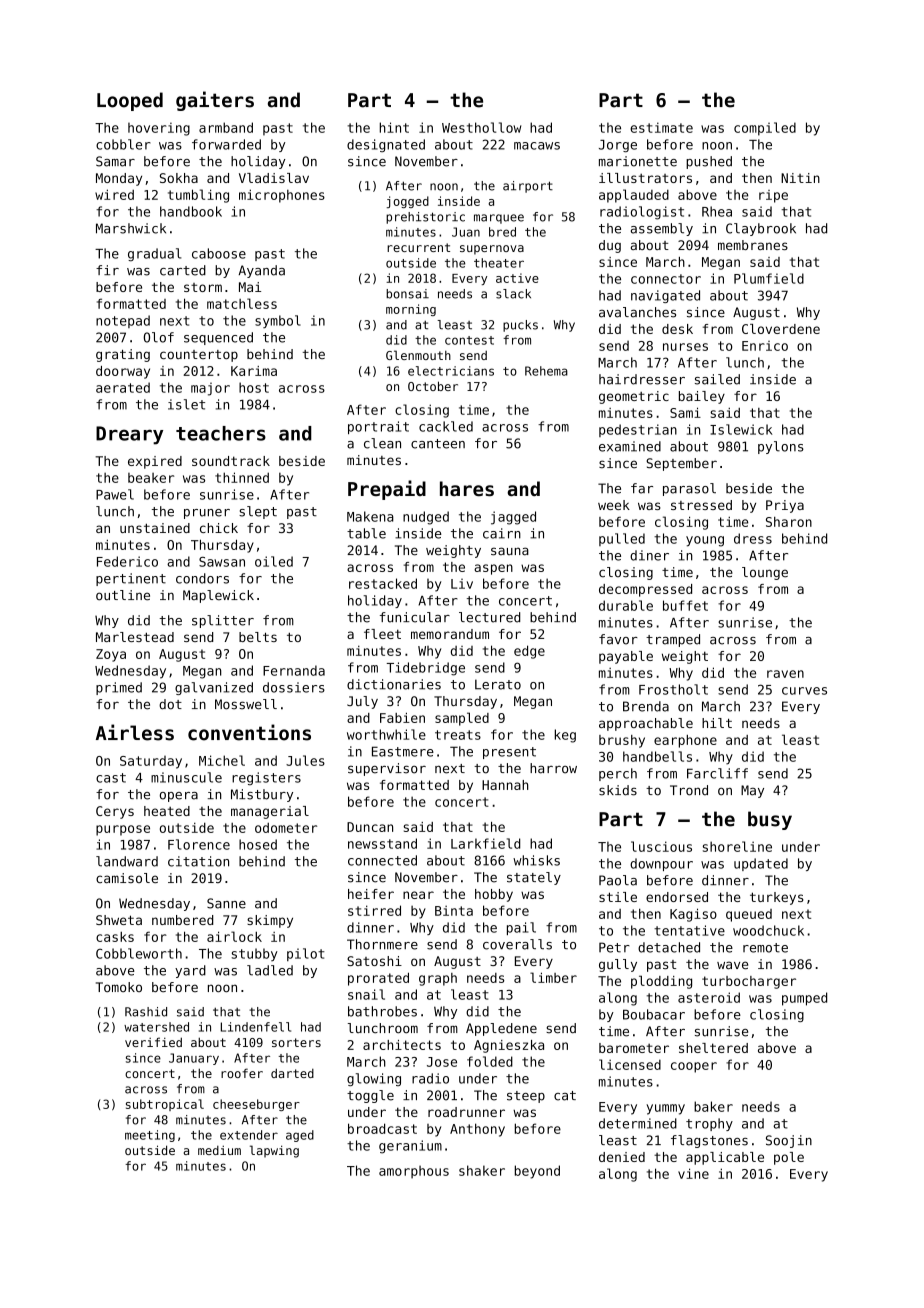 The image size is (924, 1308). Describe the element at coordinates (462, 584) in the image. I see `Liv` at that location.
